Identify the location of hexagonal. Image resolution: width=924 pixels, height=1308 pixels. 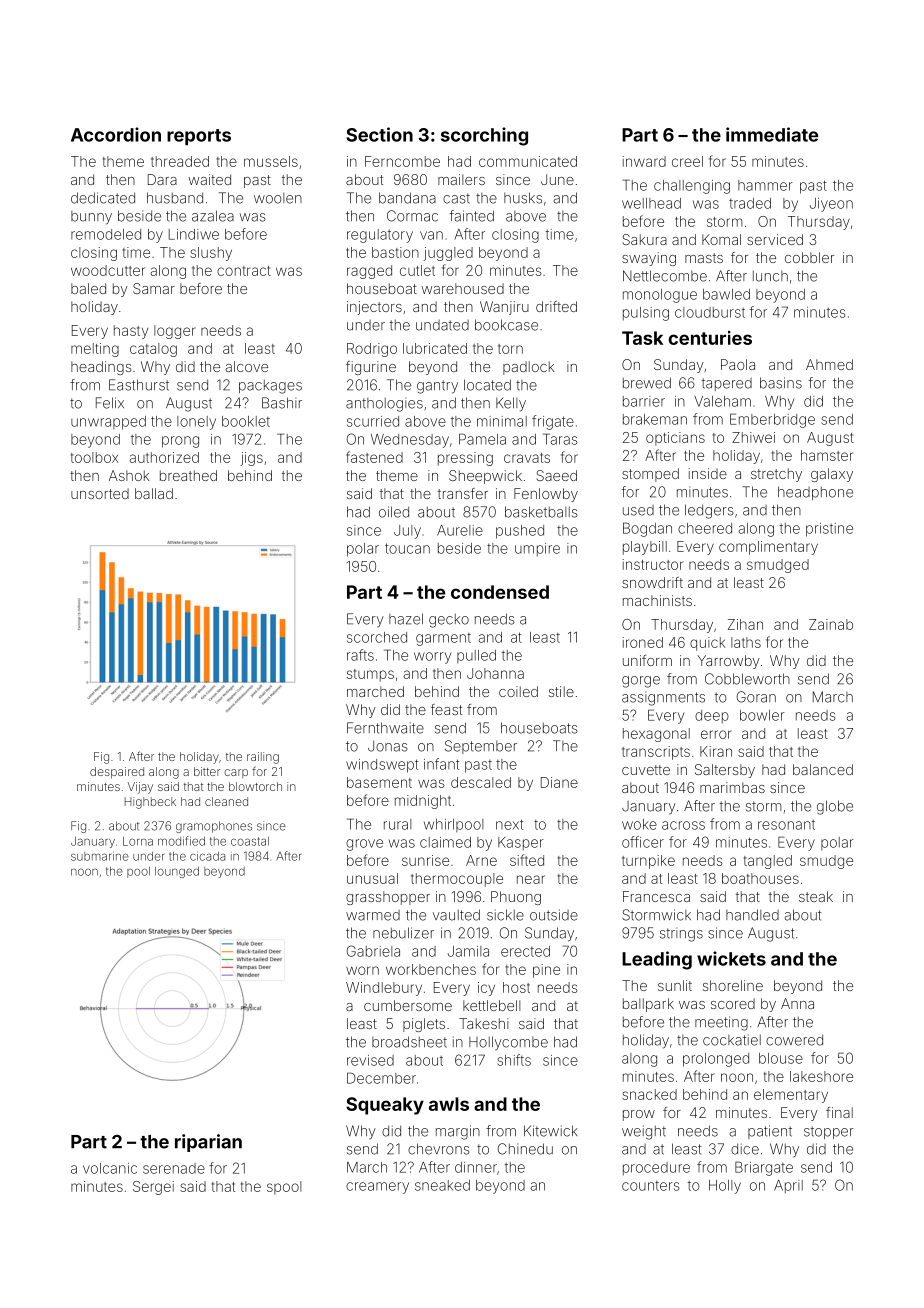
(656, 735).
